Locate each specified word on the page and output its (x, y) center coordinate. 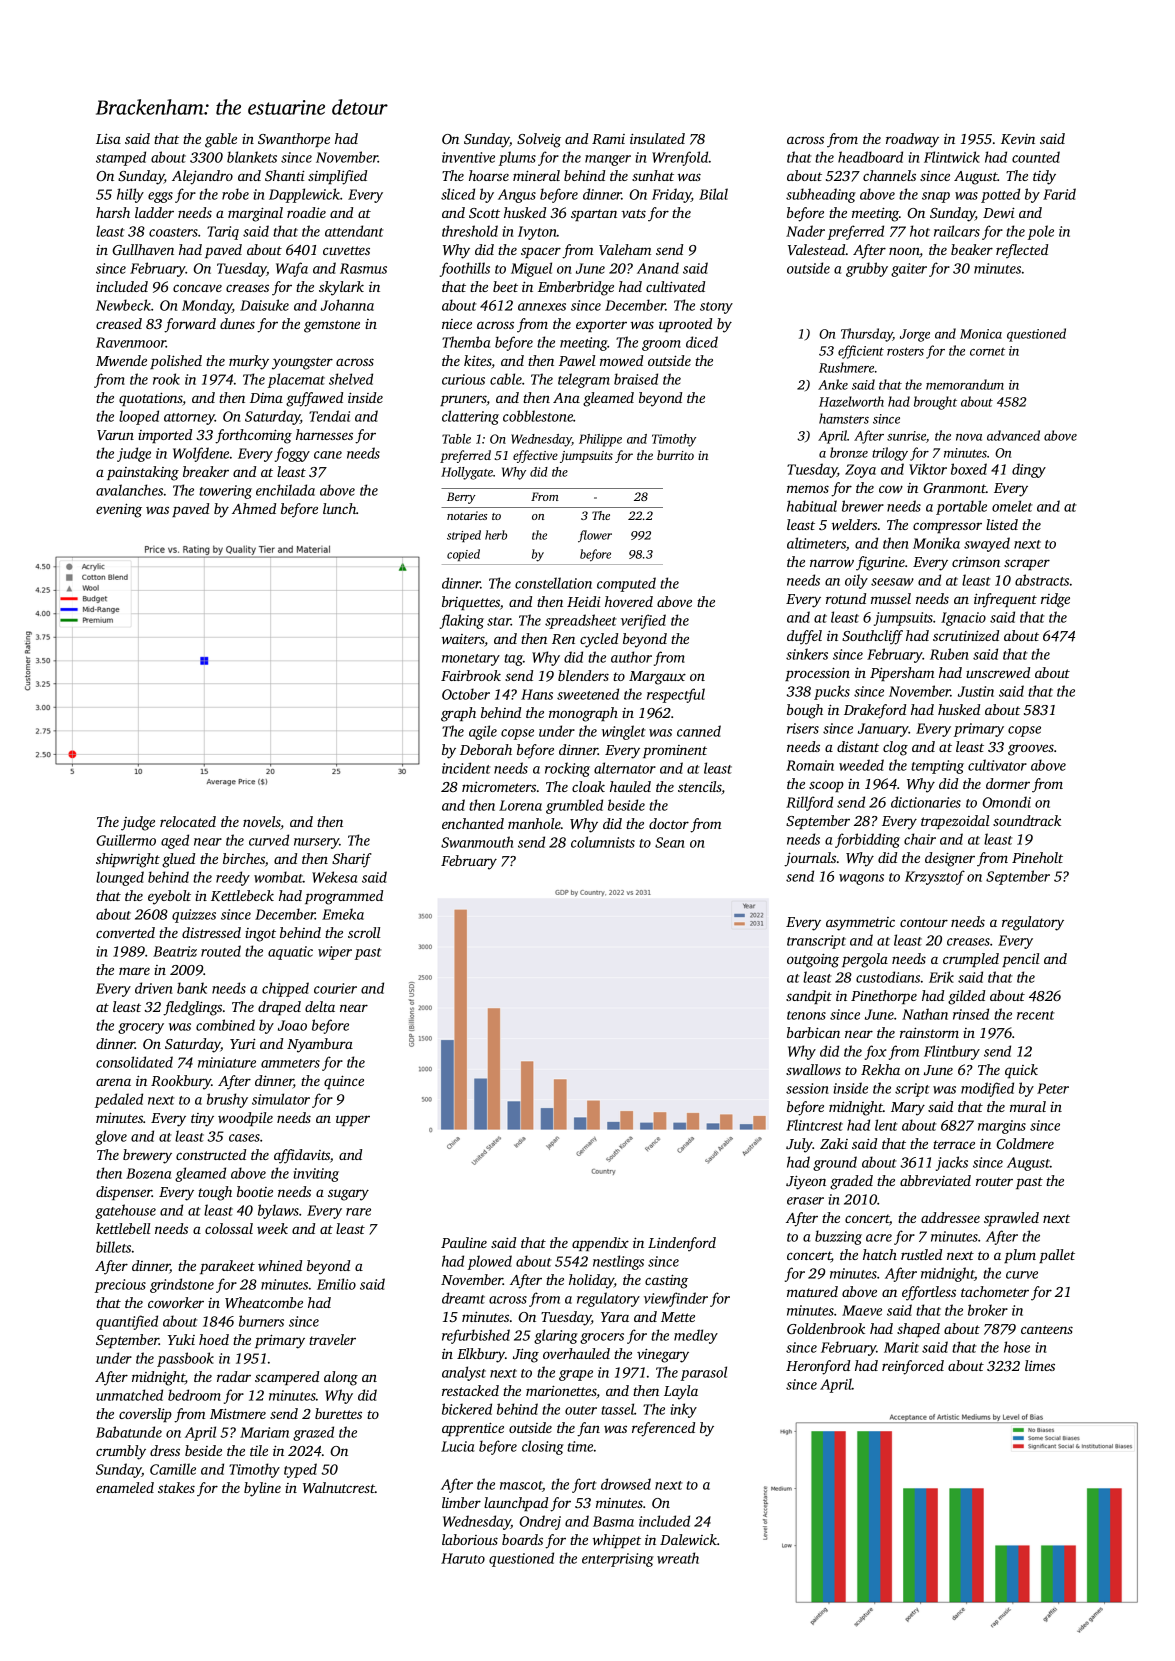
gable (221, 140)
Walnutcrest (339, 1487)
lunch (340, 508)
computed (626, 584)
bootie (255, 1191)
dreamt (463, 1298)
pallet (1057, 1256)
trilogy (890, 454)
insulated (657, 138)
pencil (1020, 960)
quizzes (194, 916)
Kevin (1018, 139)
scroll (364, 932)
